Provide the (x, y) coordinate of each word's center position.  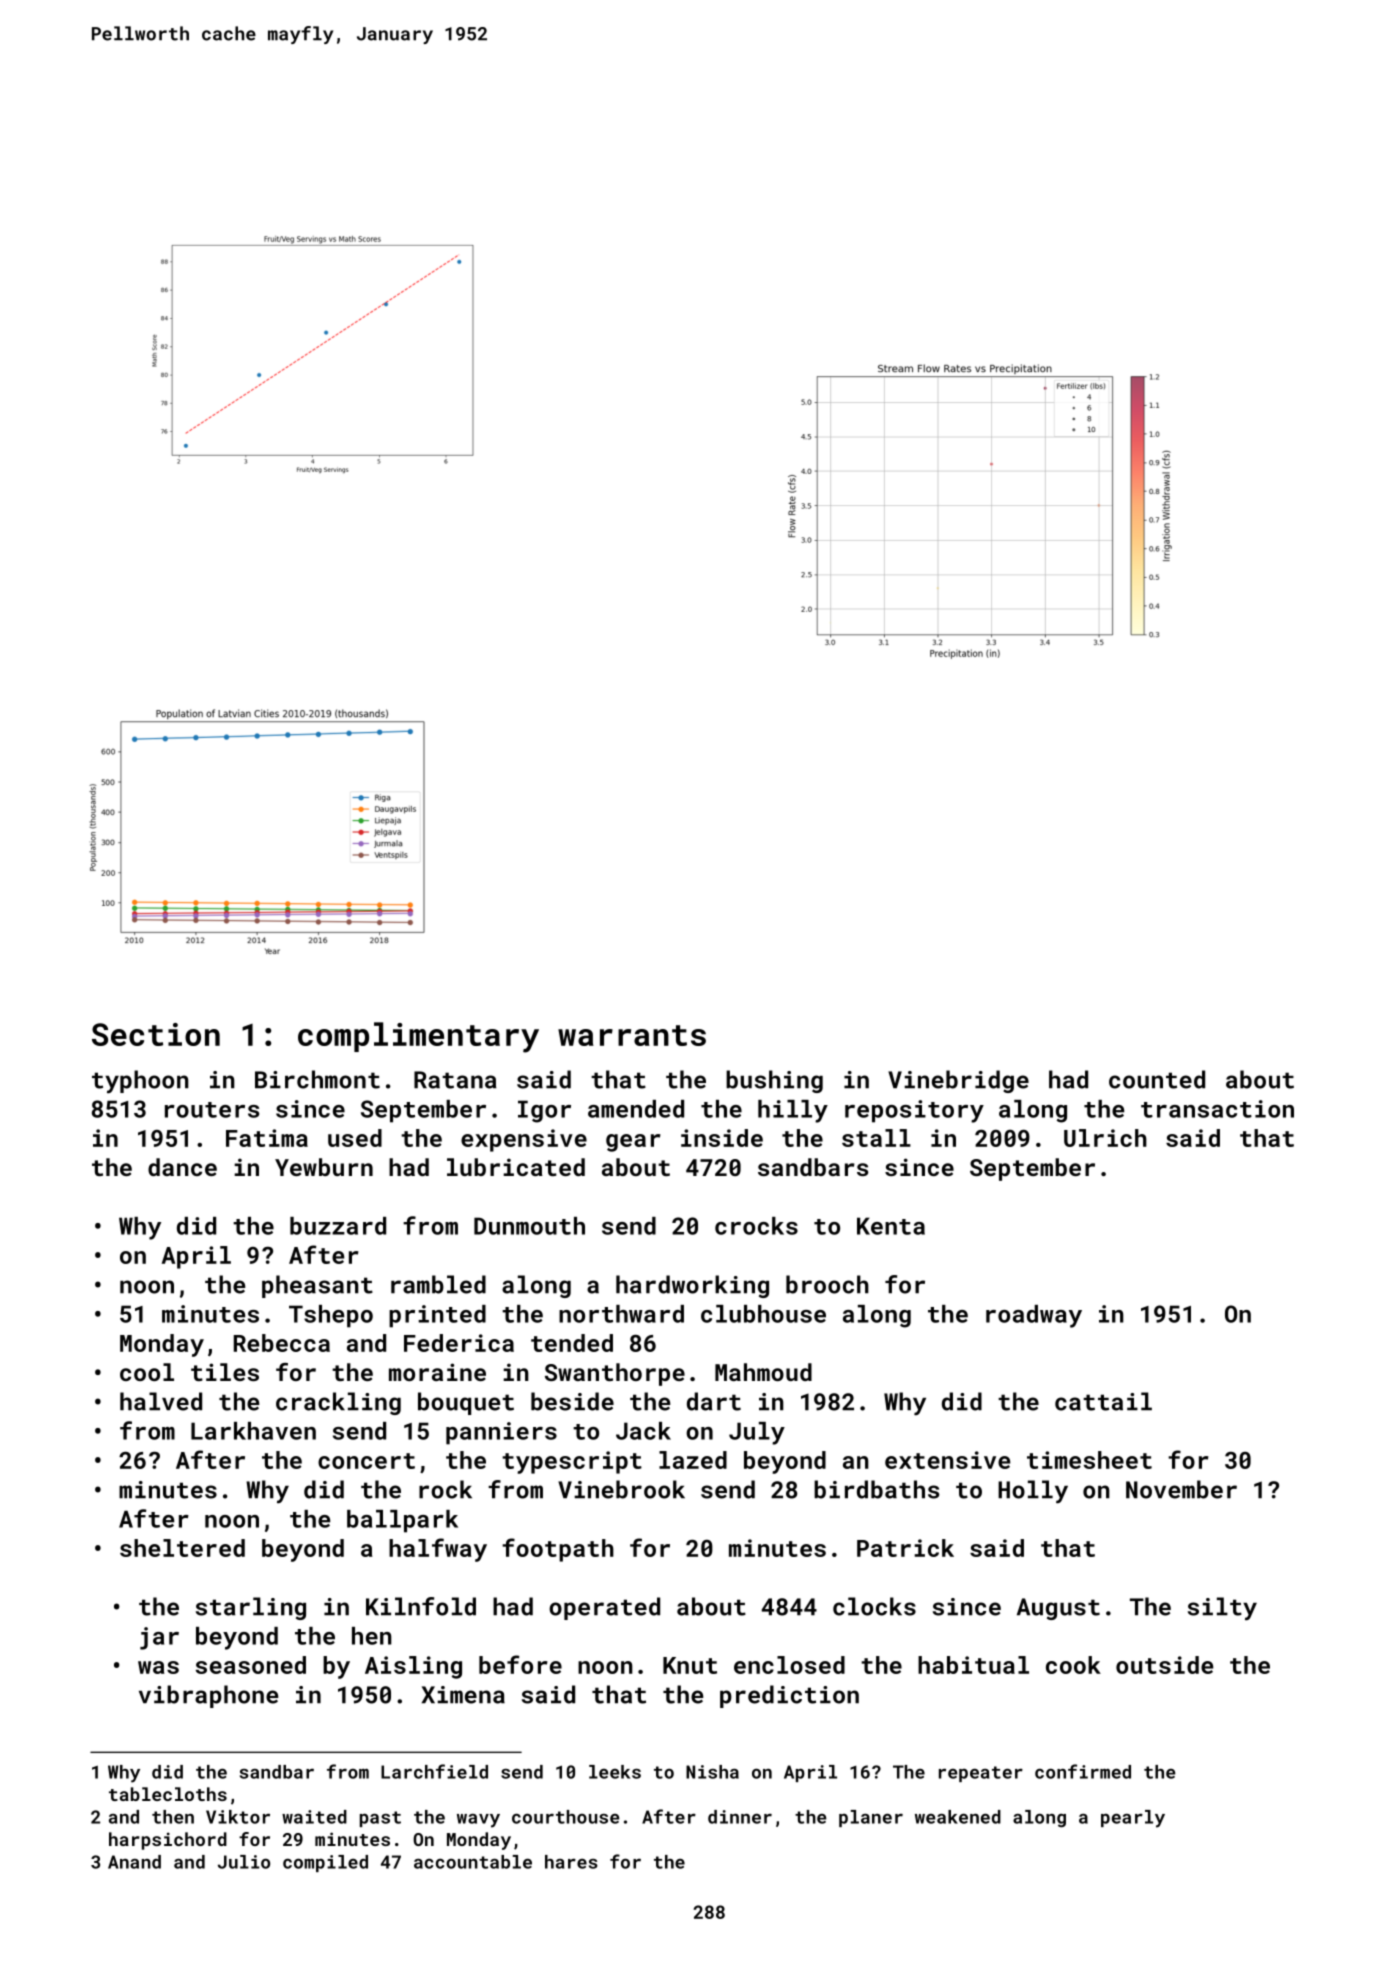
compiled (325, 1863)
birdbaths (876, 1489)
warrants (632, 1035)
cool (147, 1372)
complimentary (418, 1037)
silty (1222, 1609)
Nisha (712, 1772)
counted (1157, 1079)
